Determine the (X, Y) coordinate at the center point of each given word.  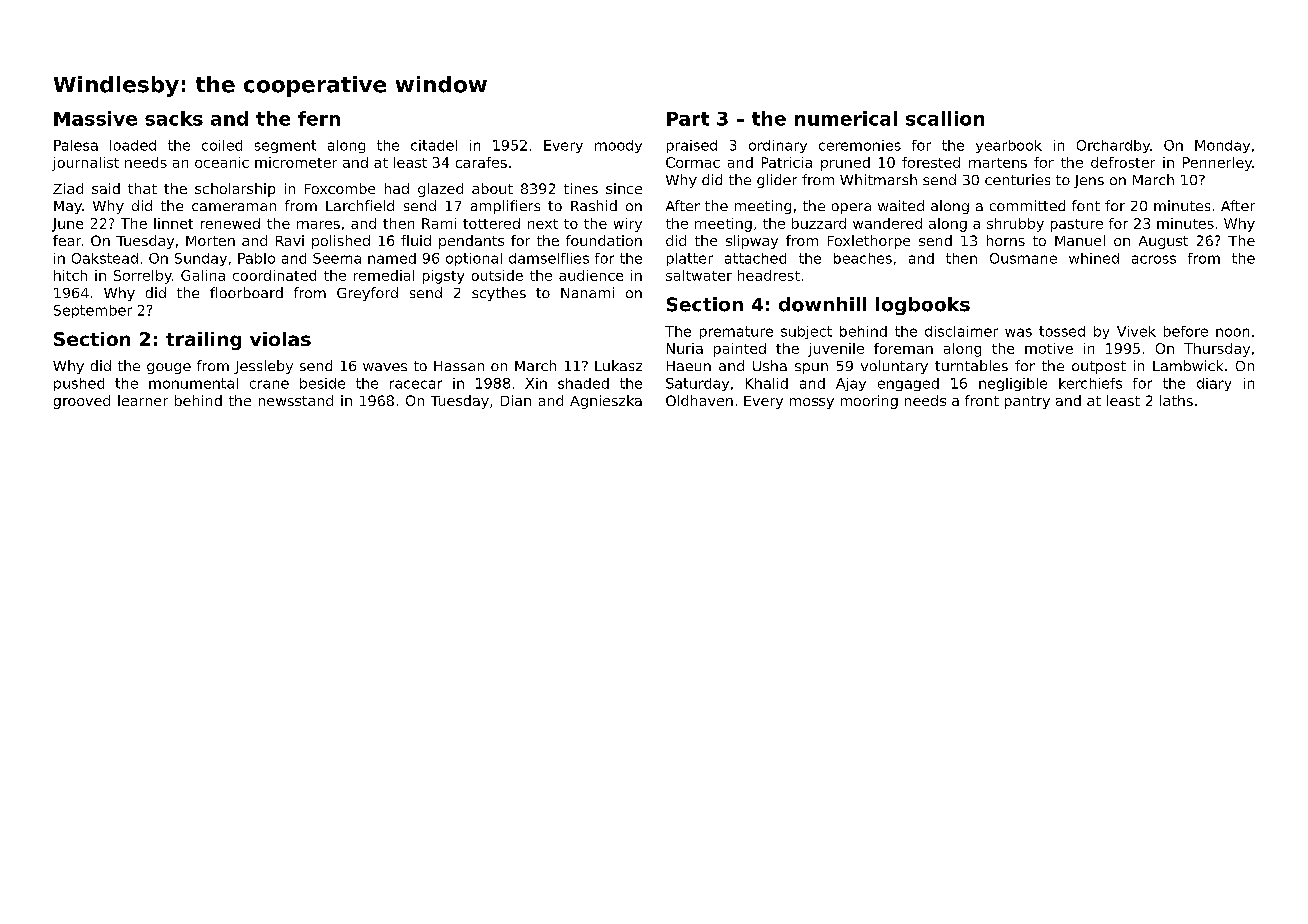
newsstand (296, 400)
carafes (481, 162)
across (1154, 259)
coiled (222, 145)
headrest (769, 275)
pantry (1027, 402)
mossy (812, 403)
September (93, 311)
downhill (822, 304)
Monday (1222, 146)
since (624, 188)
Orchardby (1113, 146)
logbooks (923, 306)
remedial (384, 275)
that (142, 188)
